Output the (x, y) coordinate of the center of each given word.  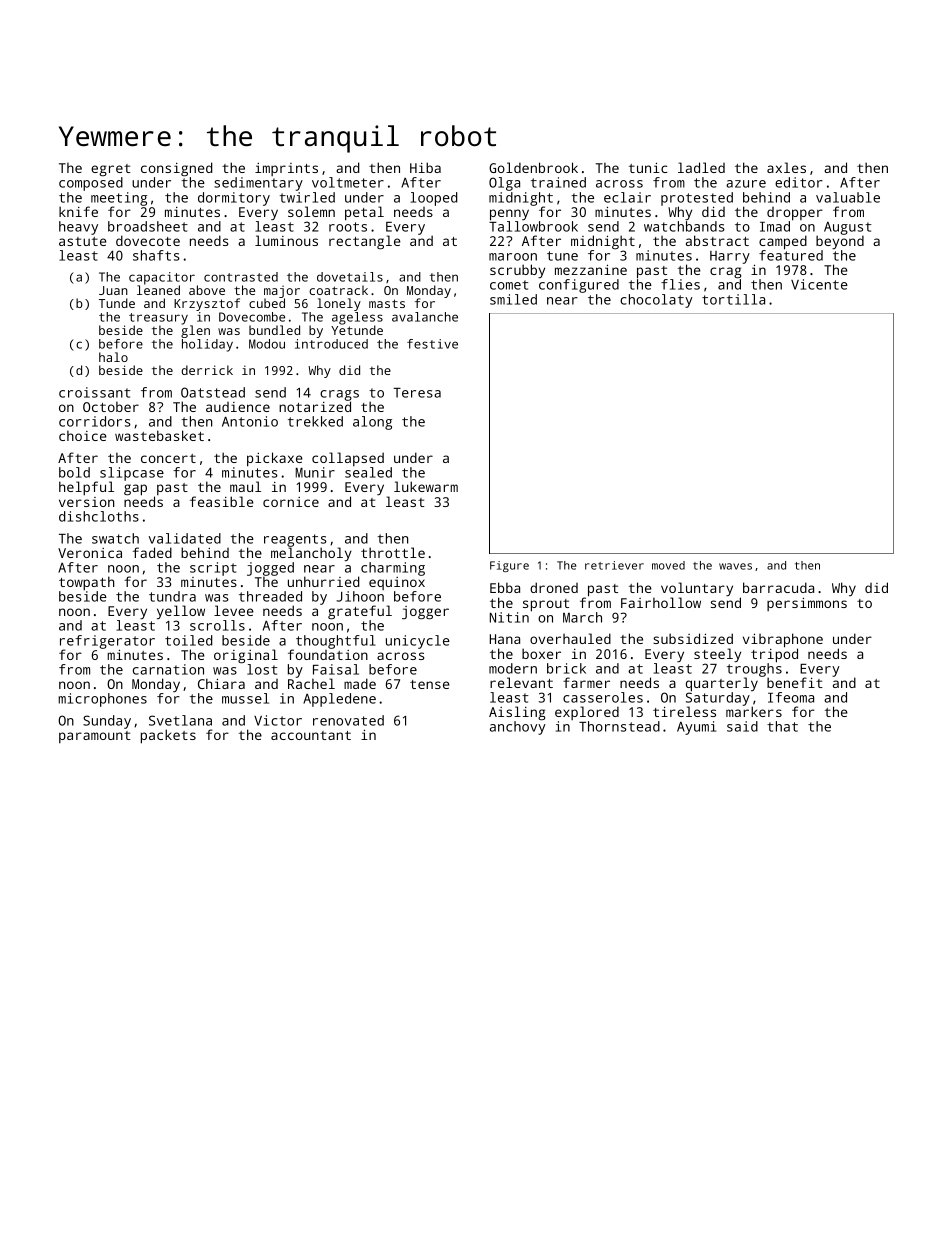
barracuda (778, 587)
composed (91, 184)
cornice (291, 502)
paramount (95, 737)
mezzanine (591, 269)
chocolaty (656, 301)
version (86, 502)
